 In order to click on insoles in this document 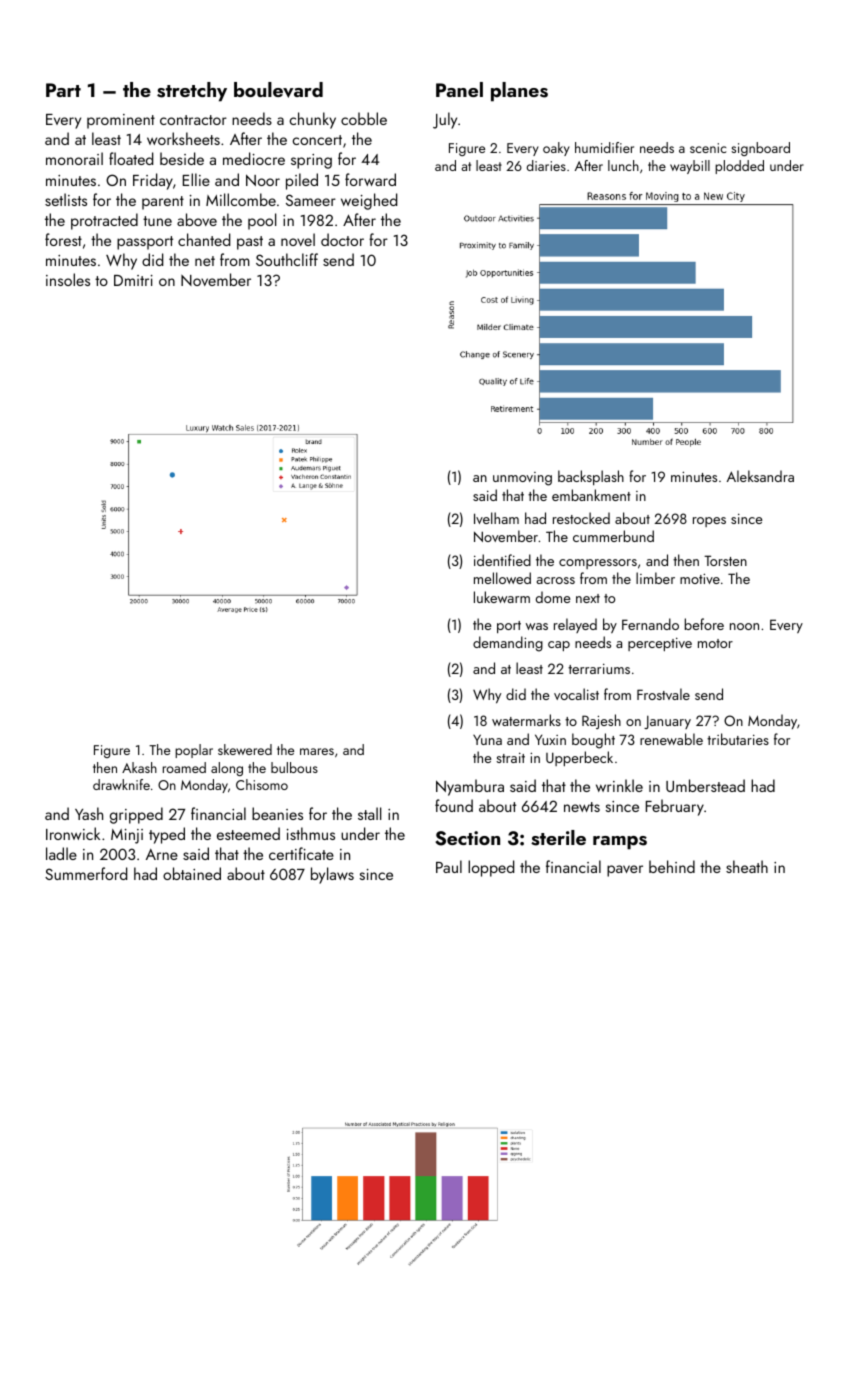, I will do `click(68, 279)`.
